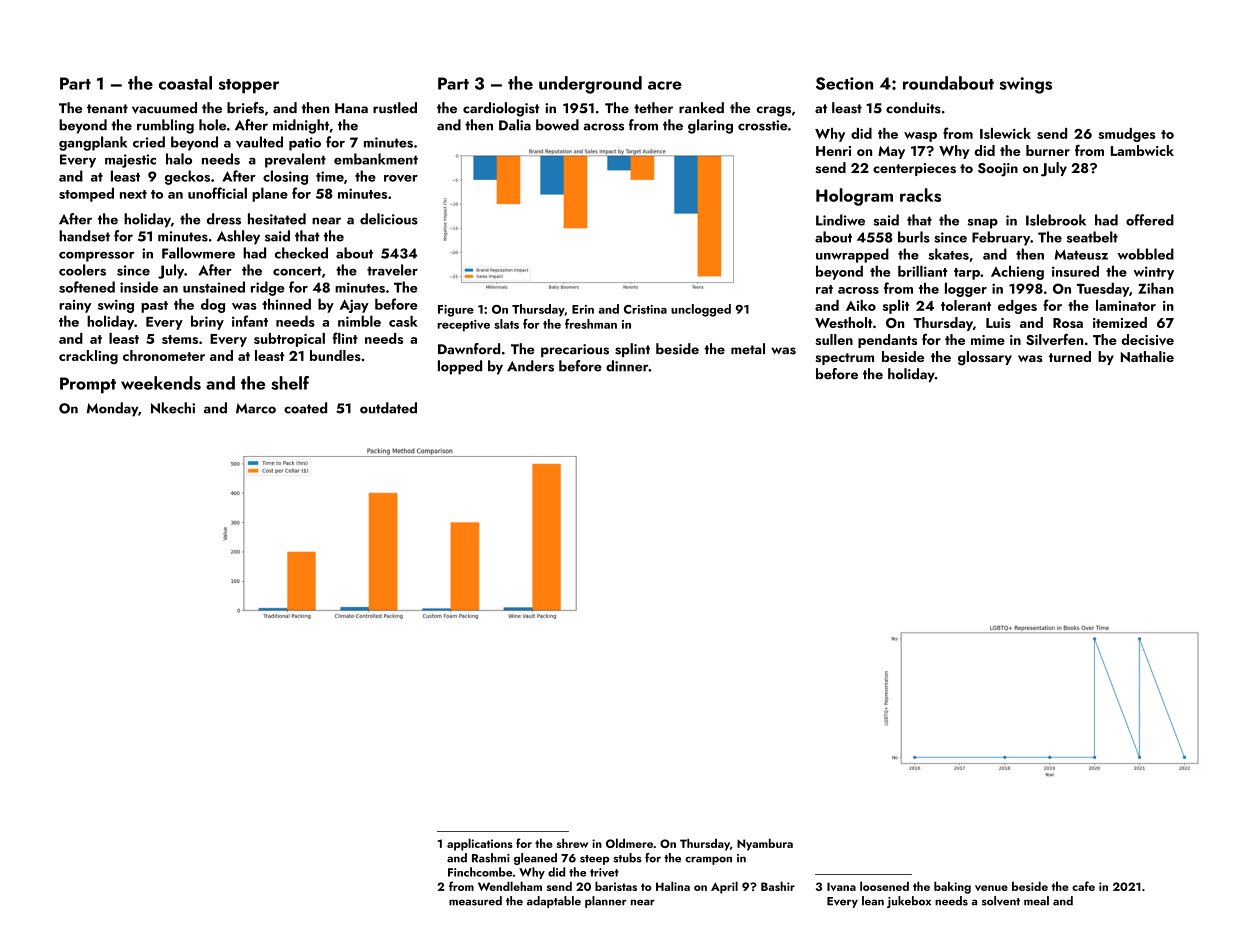 Image resolution: width=1233 pixels, height=952 pixels. What do you see at coordinates (765, 844) in the screenshot?
I see `Nyambura` at bounding box center [765, 844].
